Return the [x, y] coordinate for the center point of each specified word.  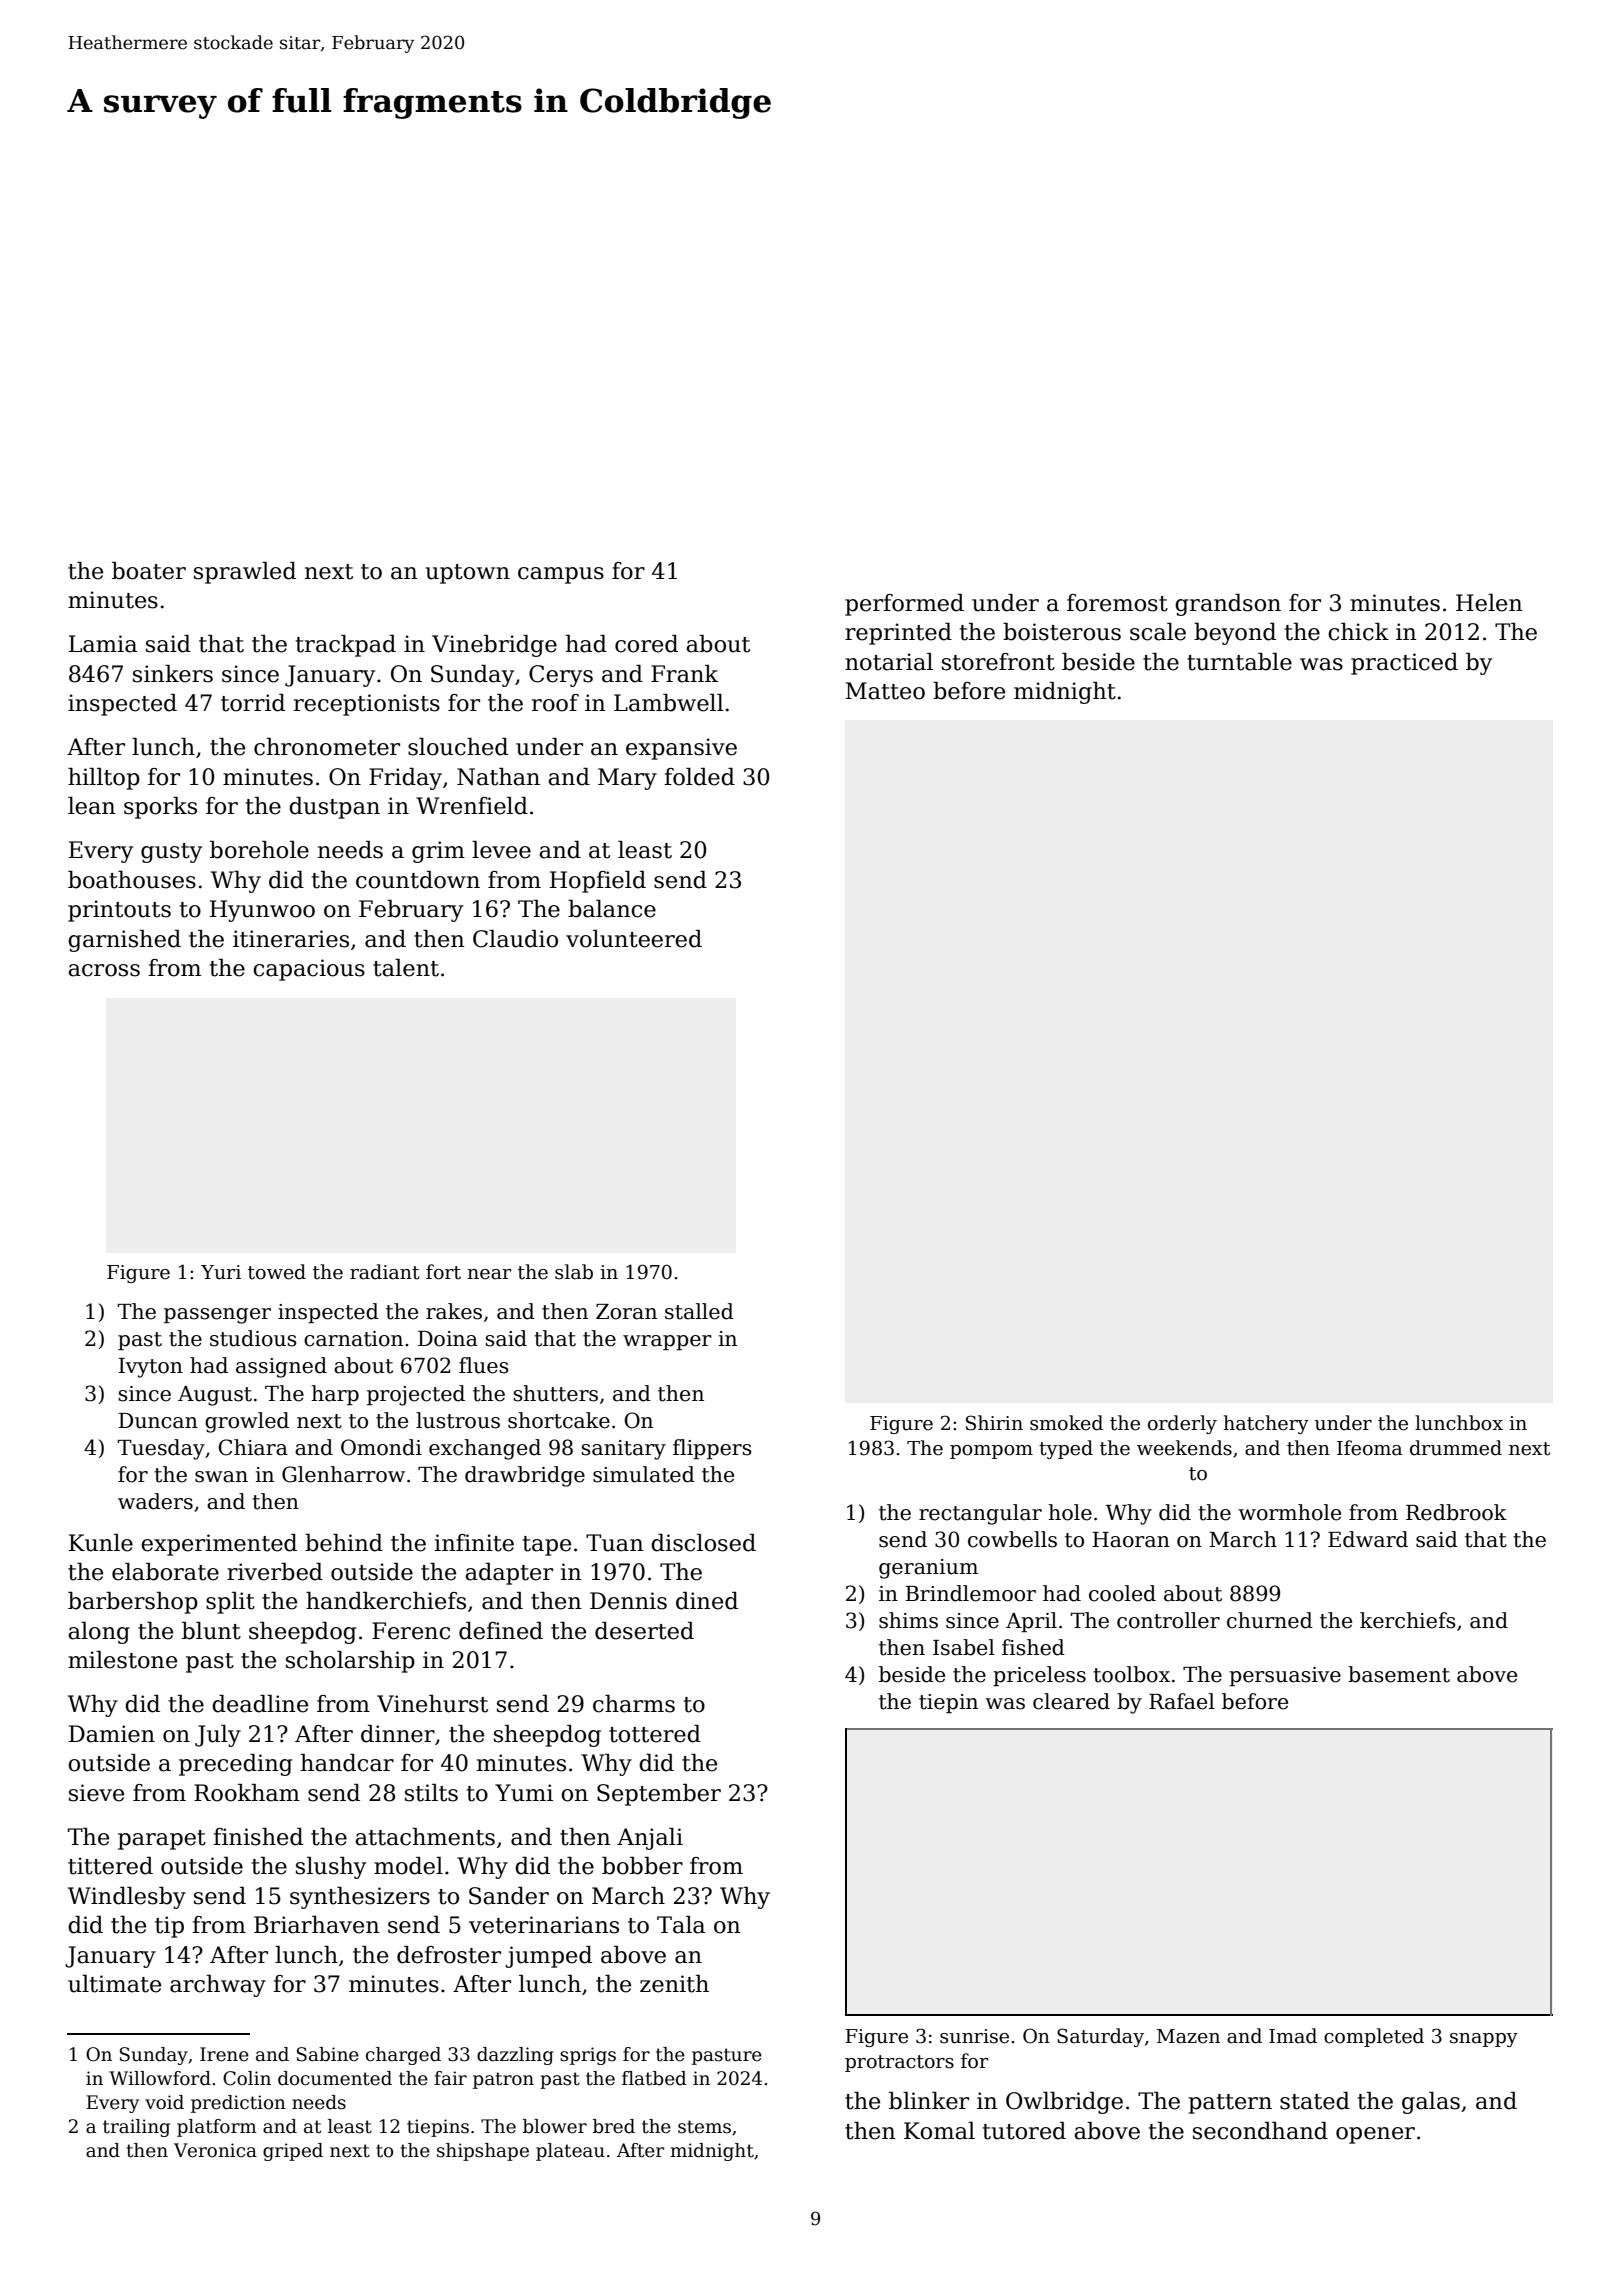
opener [1375, 2135]
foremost [1117, 603]
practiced [1404, 664]
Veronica [215, 2150]
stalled [699, 1311]
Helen [1489, 603]
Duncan [158, 1421]
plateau [570, 2152]
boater [149, 571]
